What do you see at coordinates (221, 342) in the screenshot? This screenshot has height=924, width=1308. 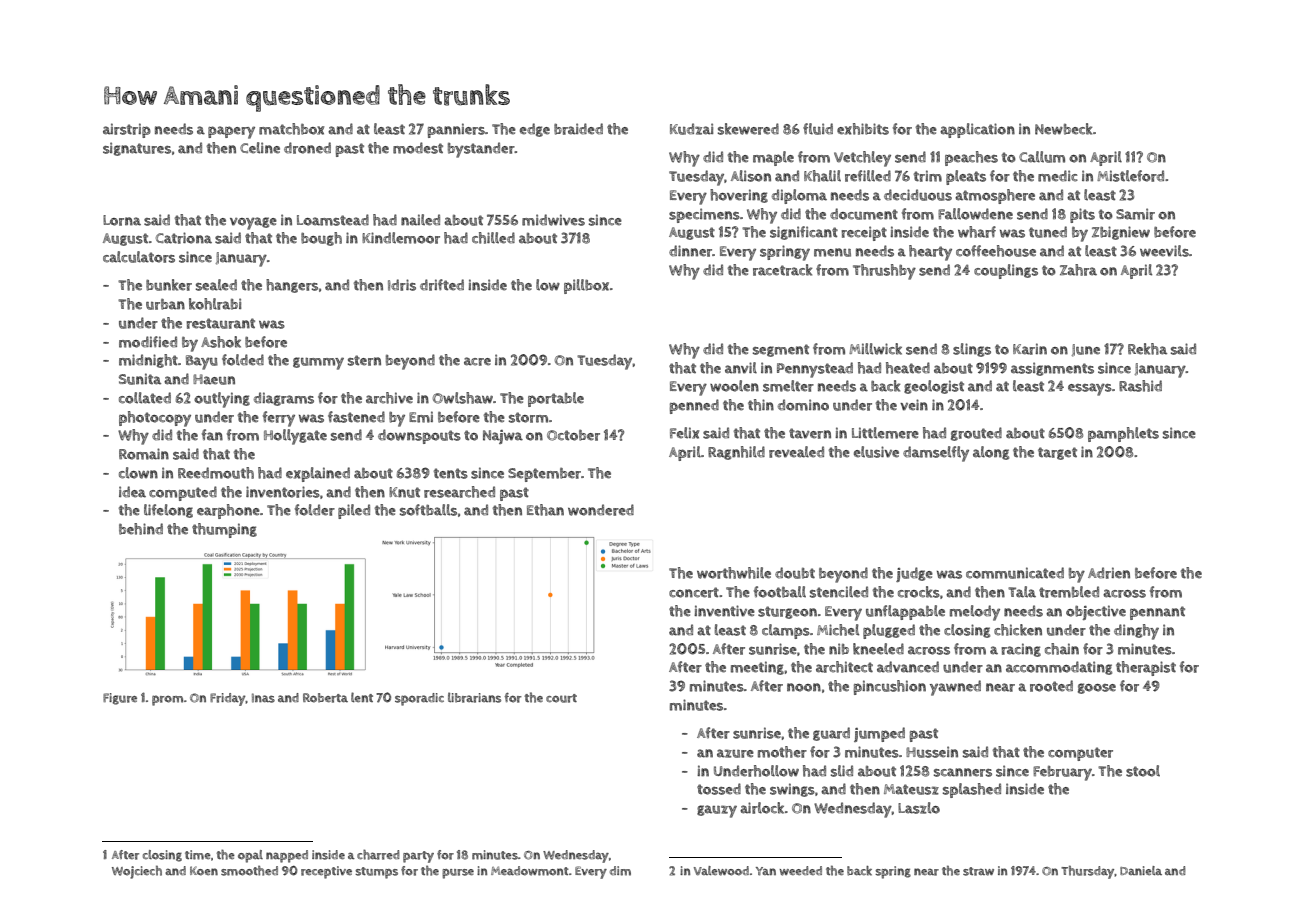 I see `Ashok` at bounding box center [221, 342].
